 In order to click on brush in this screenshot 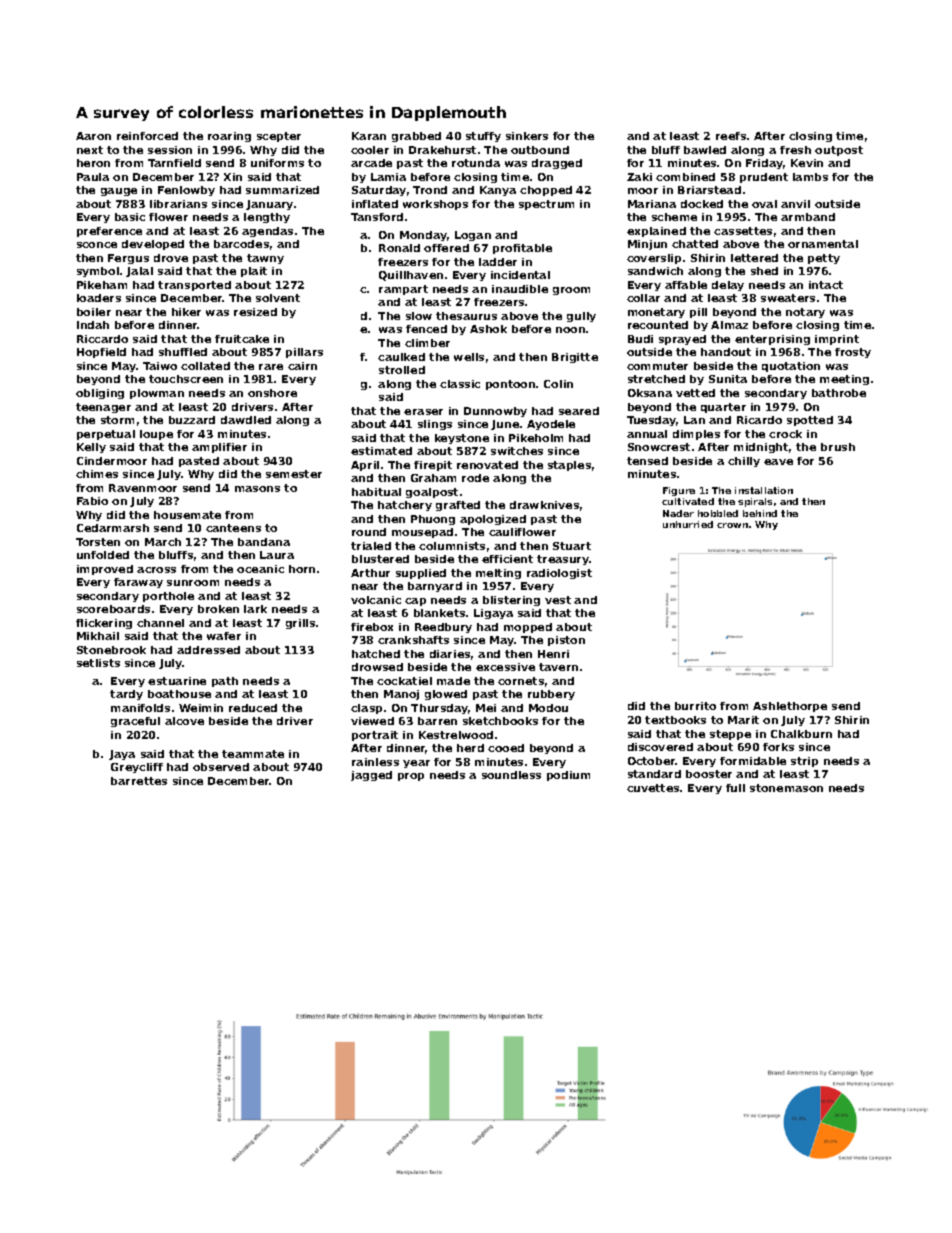, I will do `click(838, 447)`.
